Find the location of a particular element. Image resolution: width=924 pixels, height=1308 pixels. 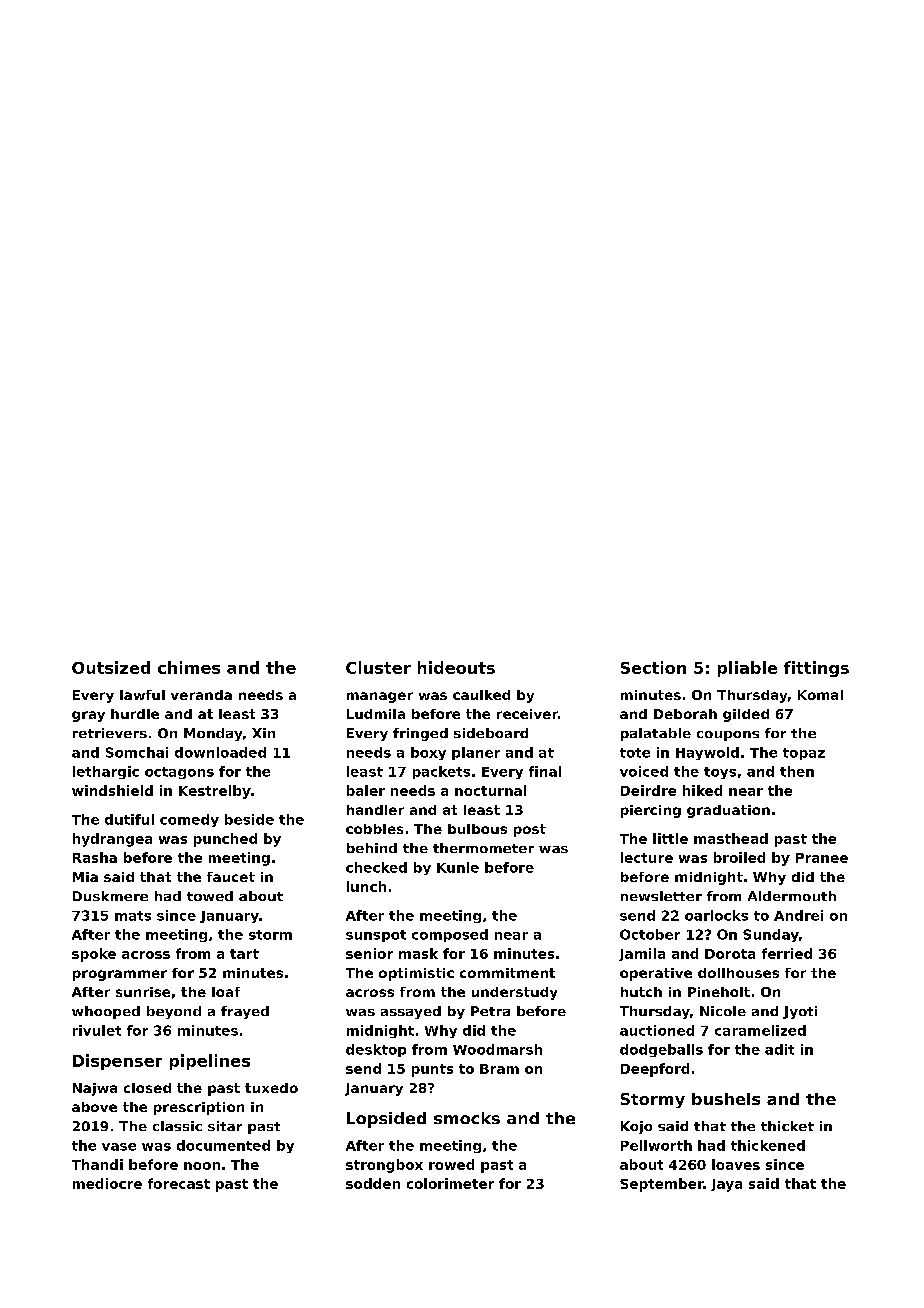

beside is located at coordinates (249, 819).
